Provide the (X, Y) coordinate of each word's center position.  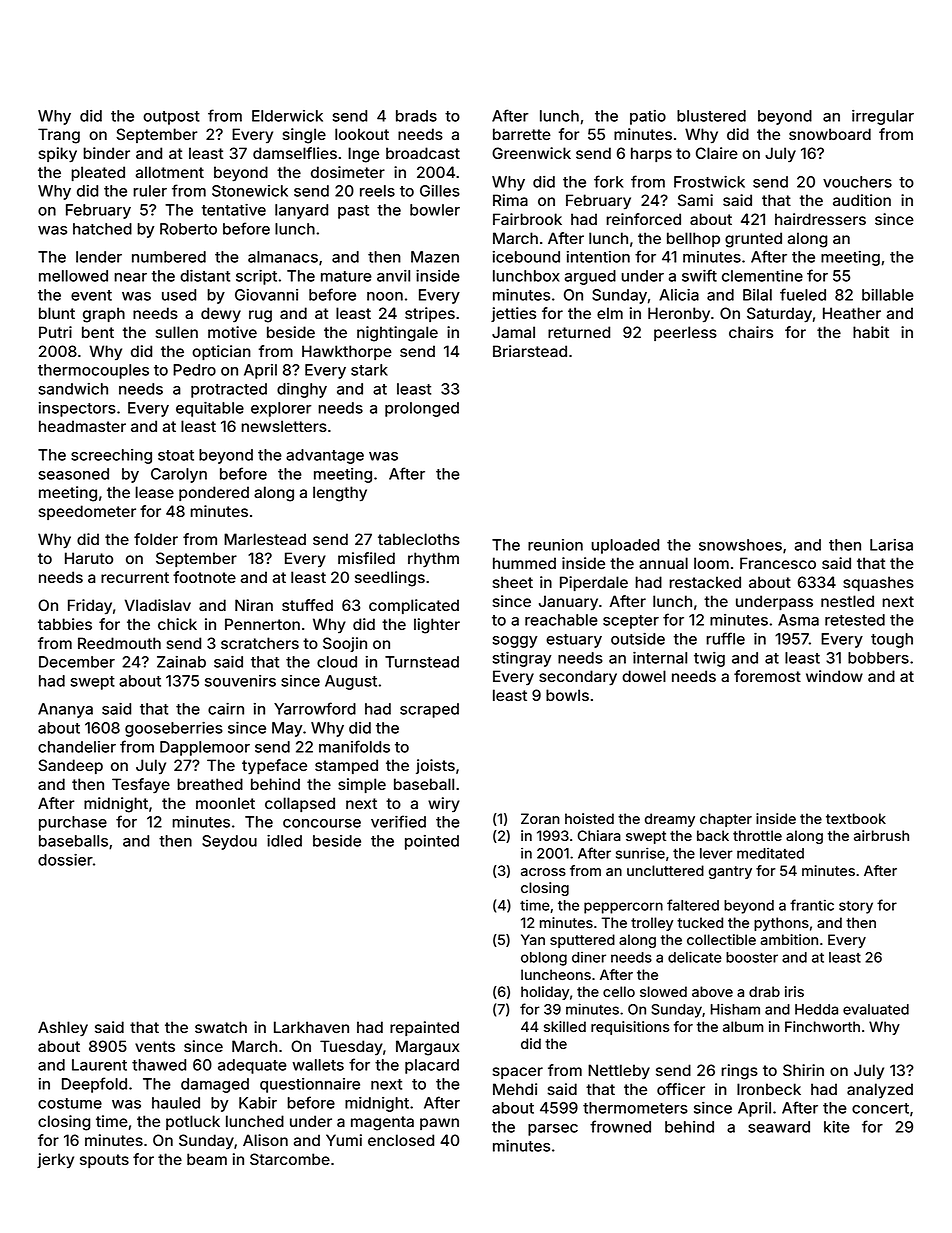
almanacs (283, 257)
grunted (753, 240)
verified (398, 821)
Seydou (229, 842)
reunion (555, 545)
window (834, 676)
